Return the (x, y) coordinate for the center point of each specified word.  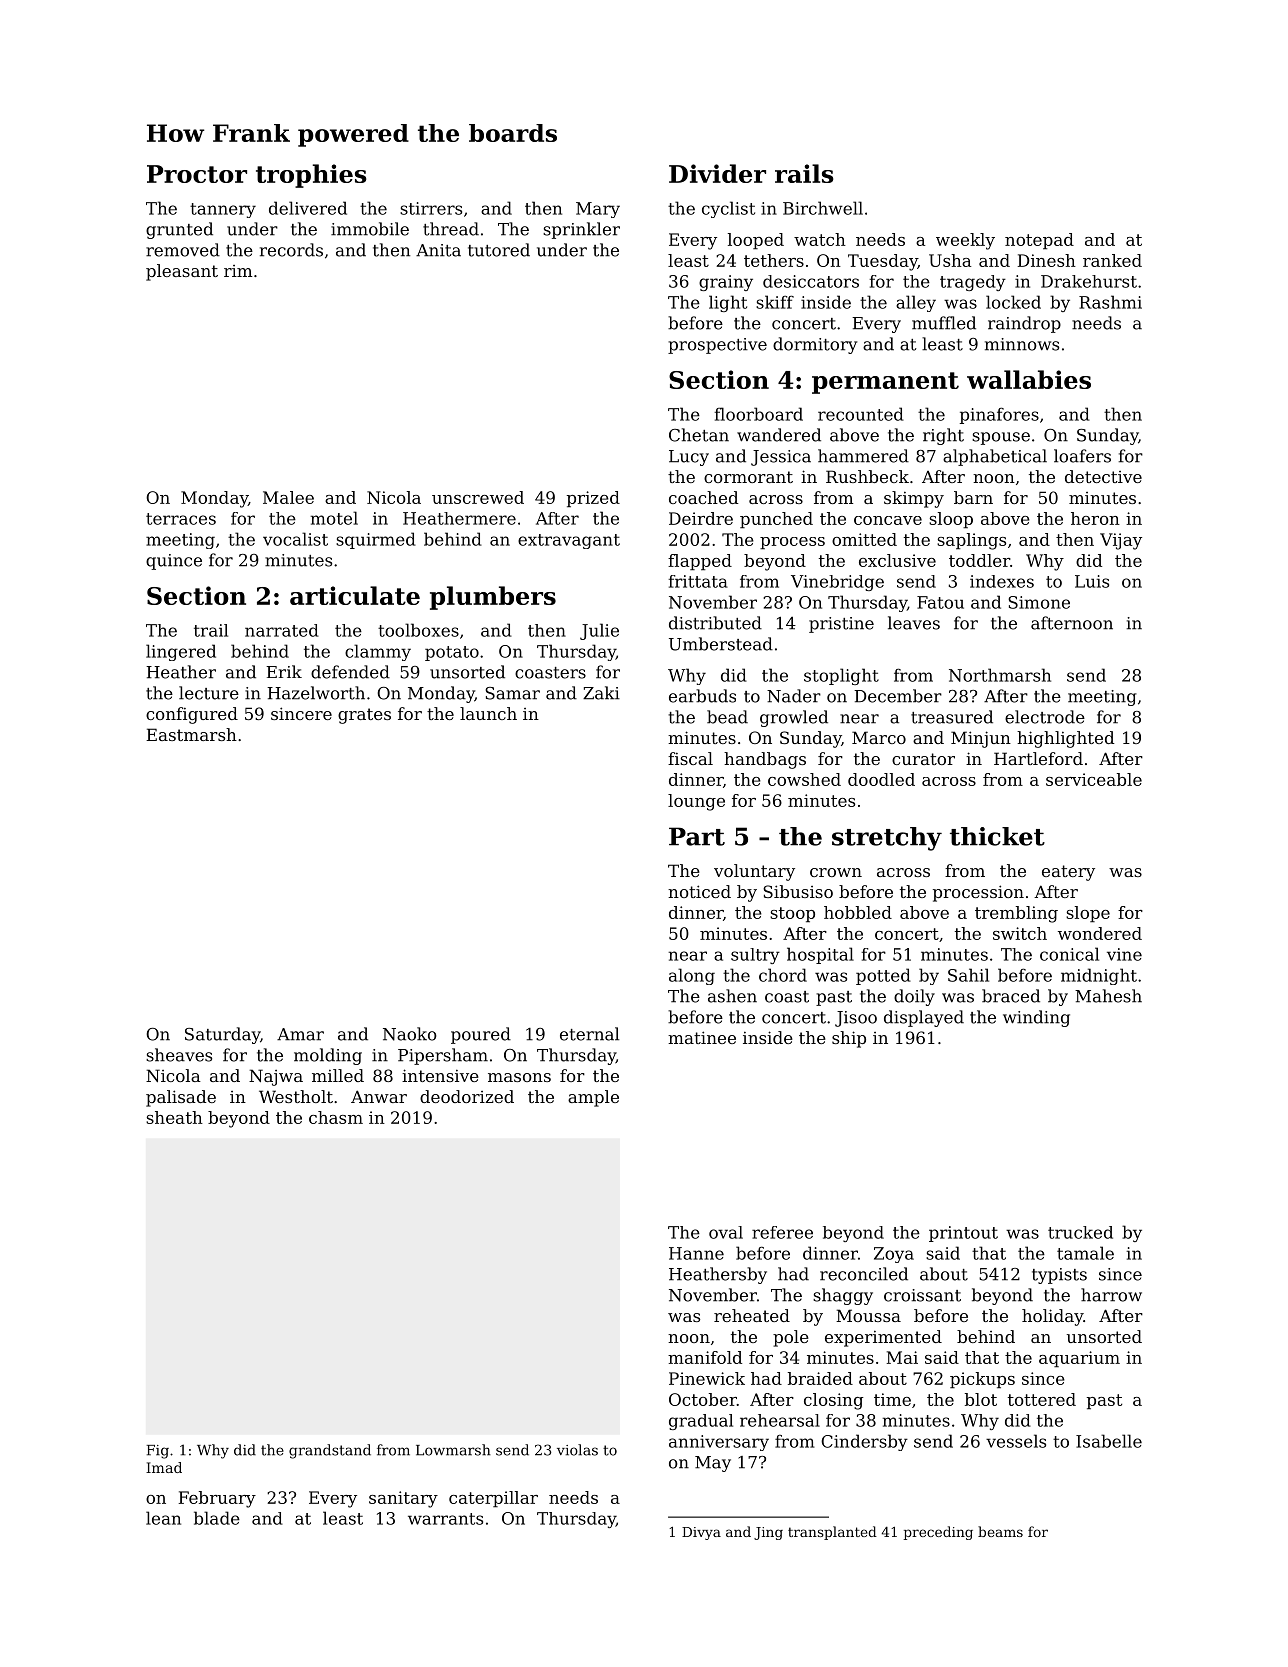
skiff (775, 302)
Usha (950, 260)
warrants (445, 1519)
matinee (702, 1037)
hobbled (858, 912)
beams (1000, 1531)
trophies (311, 176)
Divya (701, 1533)
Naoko (410, 1034)
